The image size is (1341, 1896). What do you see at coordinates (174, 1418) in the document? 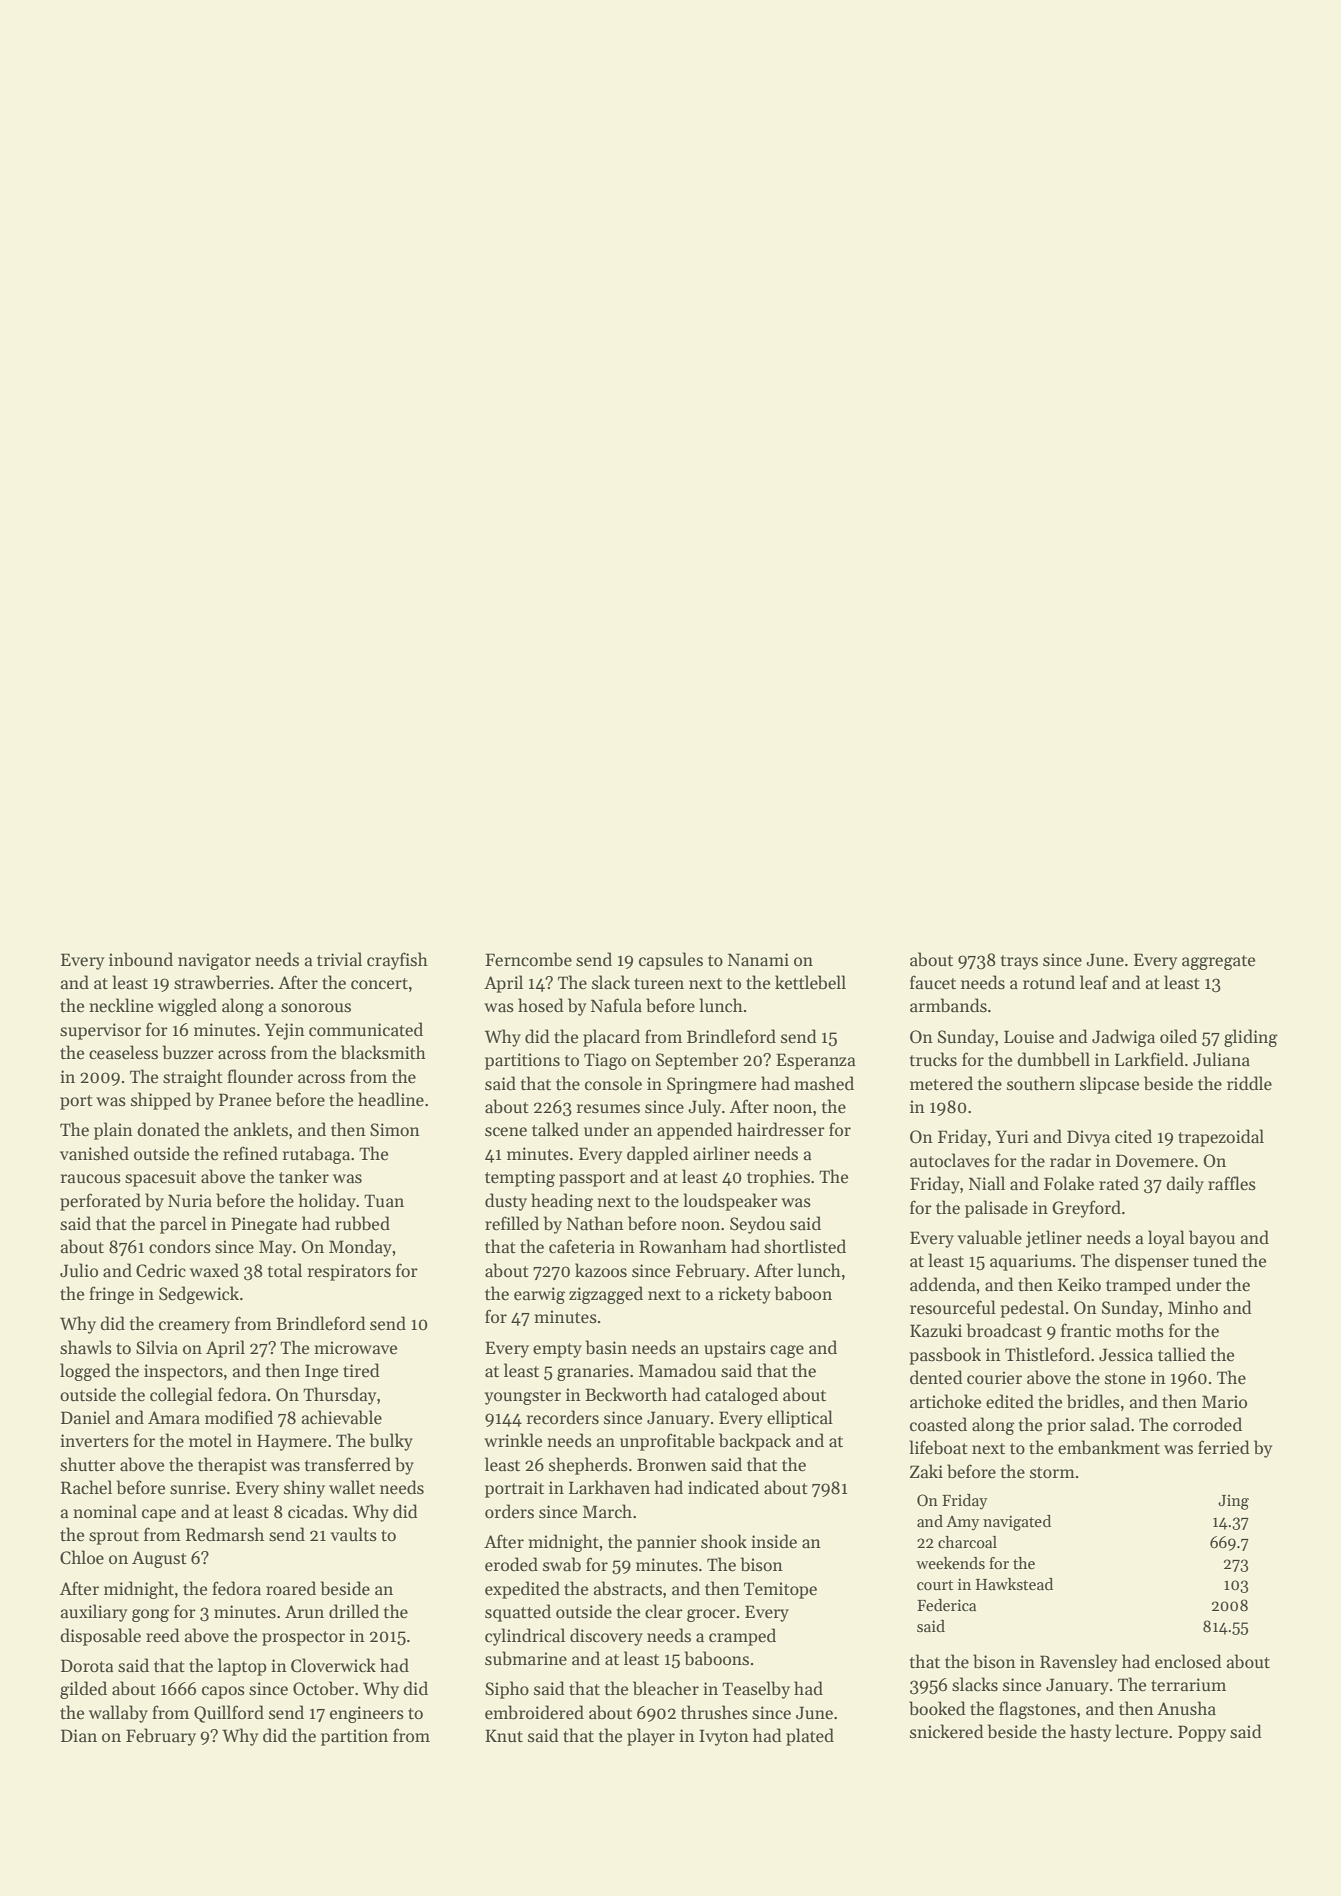
I see `Amara` at bounding box center [174, 1418].
